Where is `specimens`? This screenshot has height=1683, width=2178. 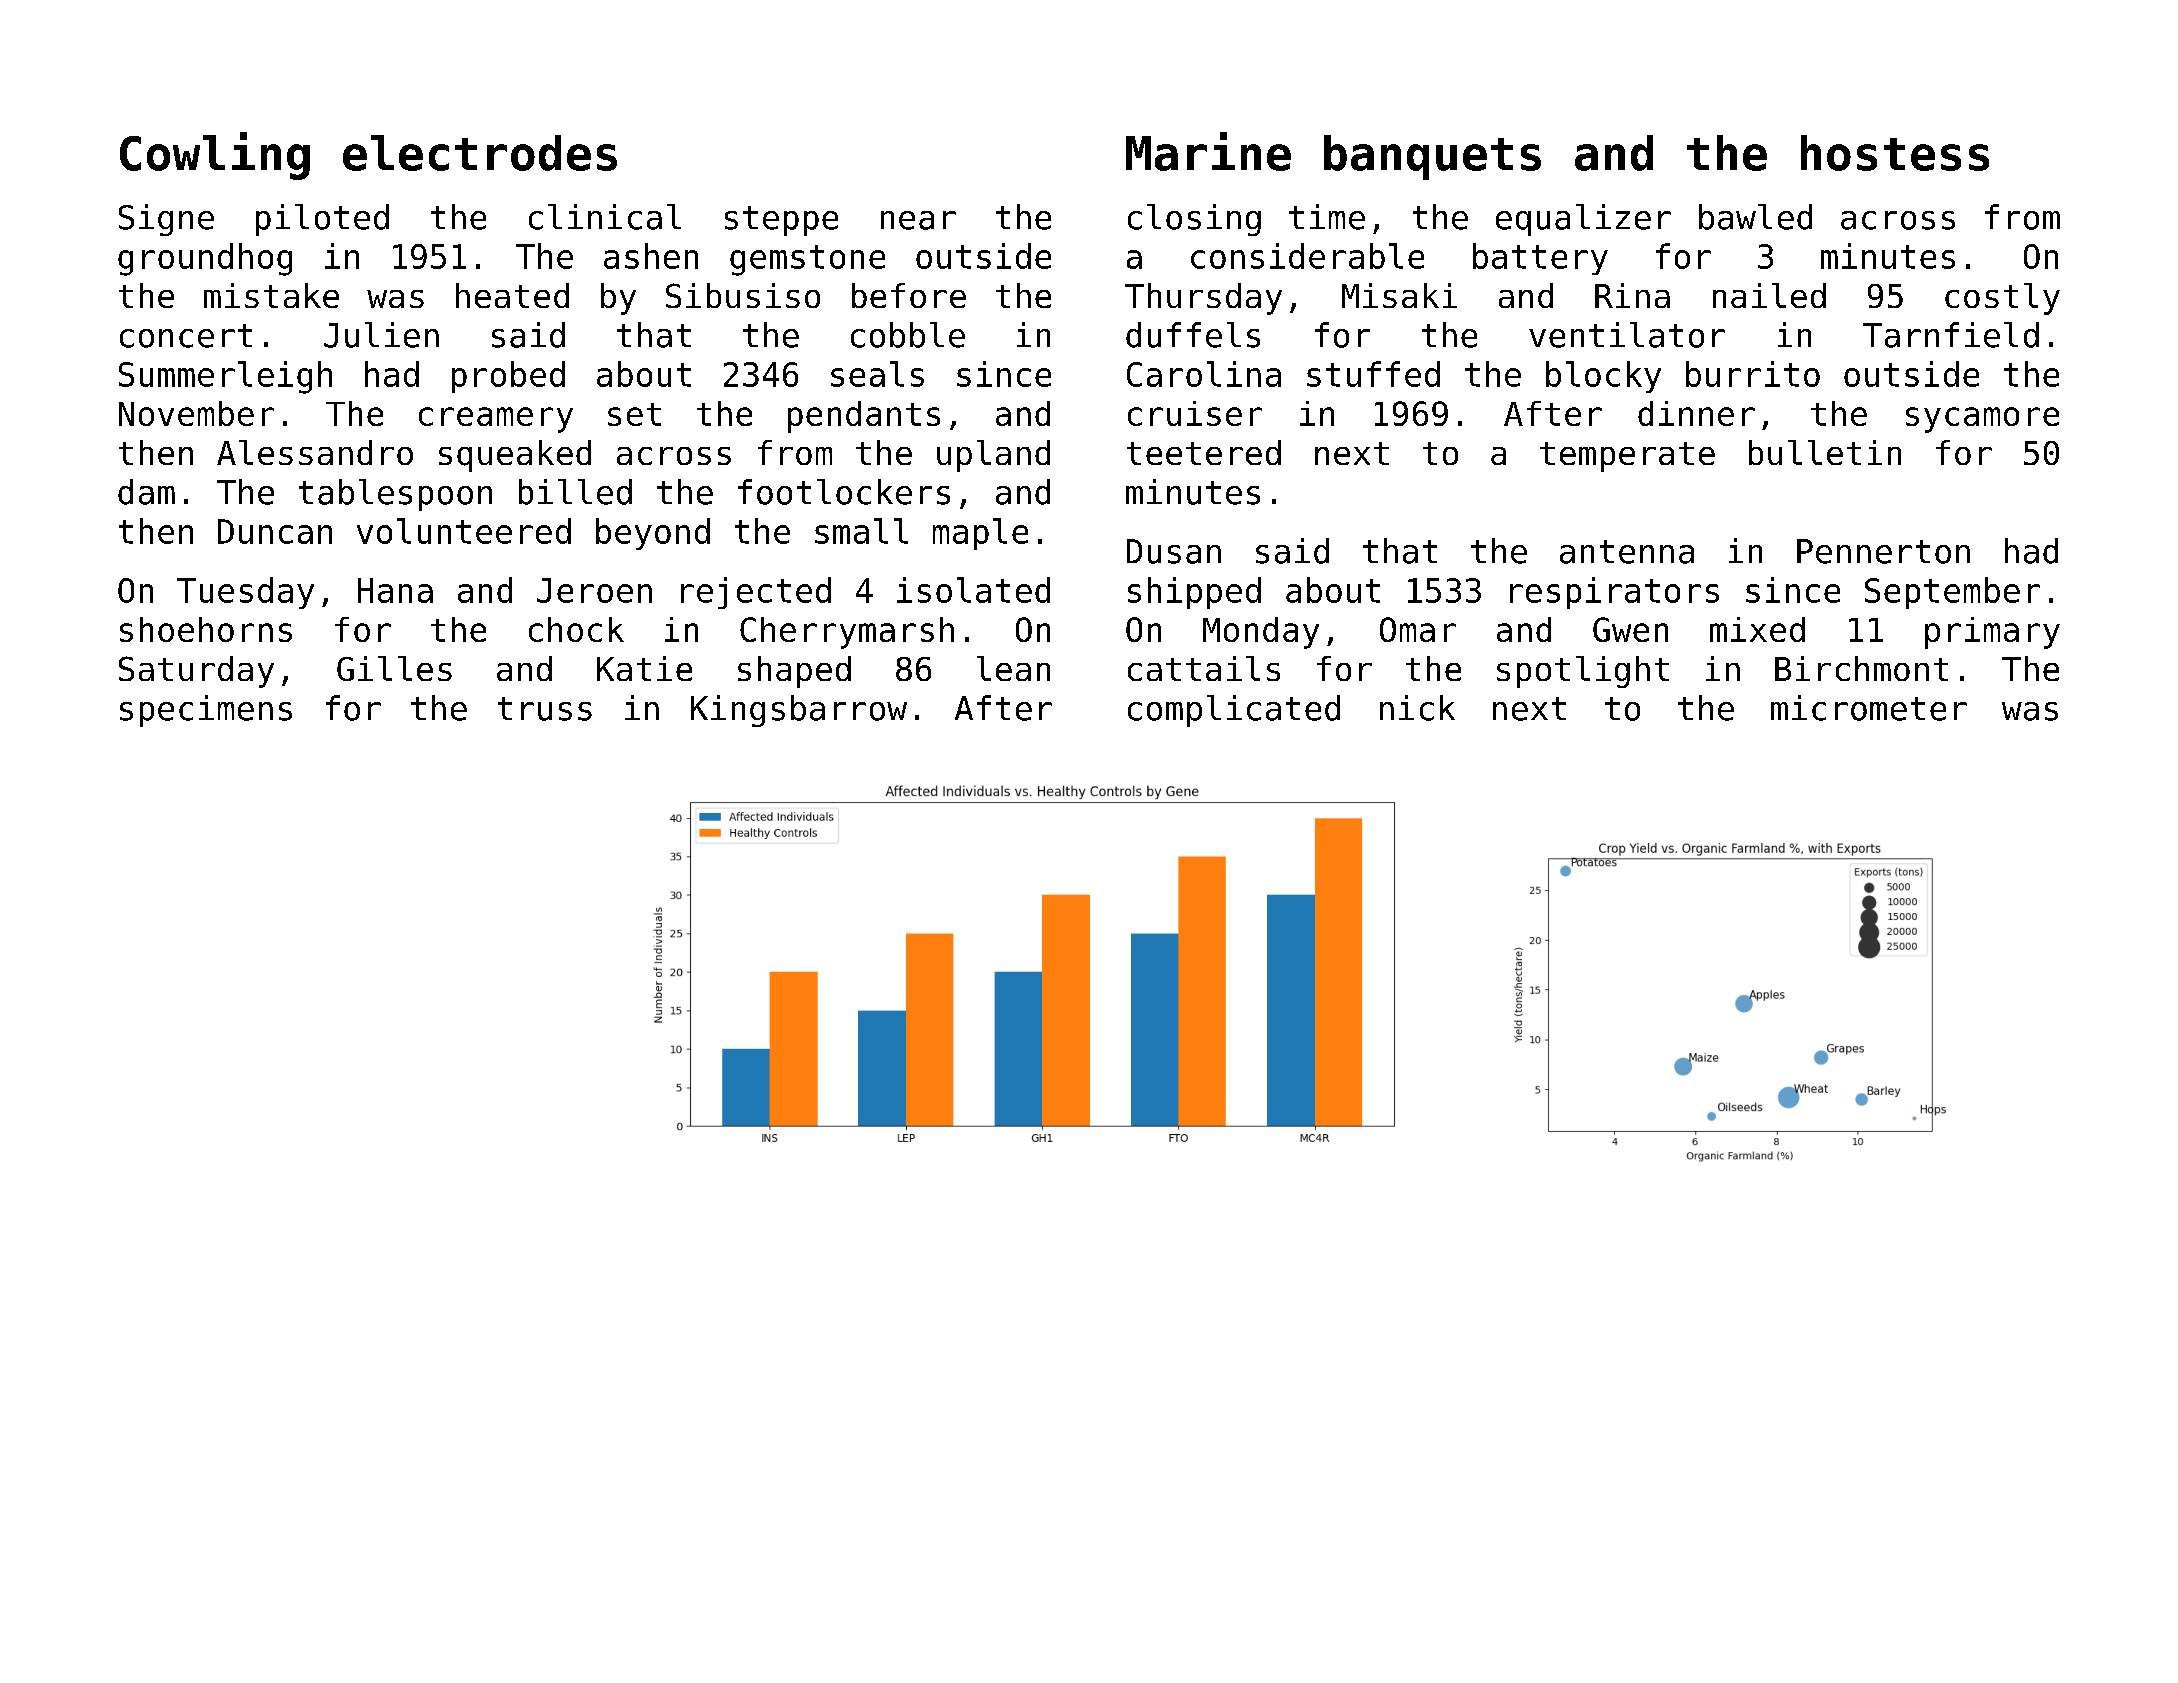
specimens is located at coordinates (206, 711).
